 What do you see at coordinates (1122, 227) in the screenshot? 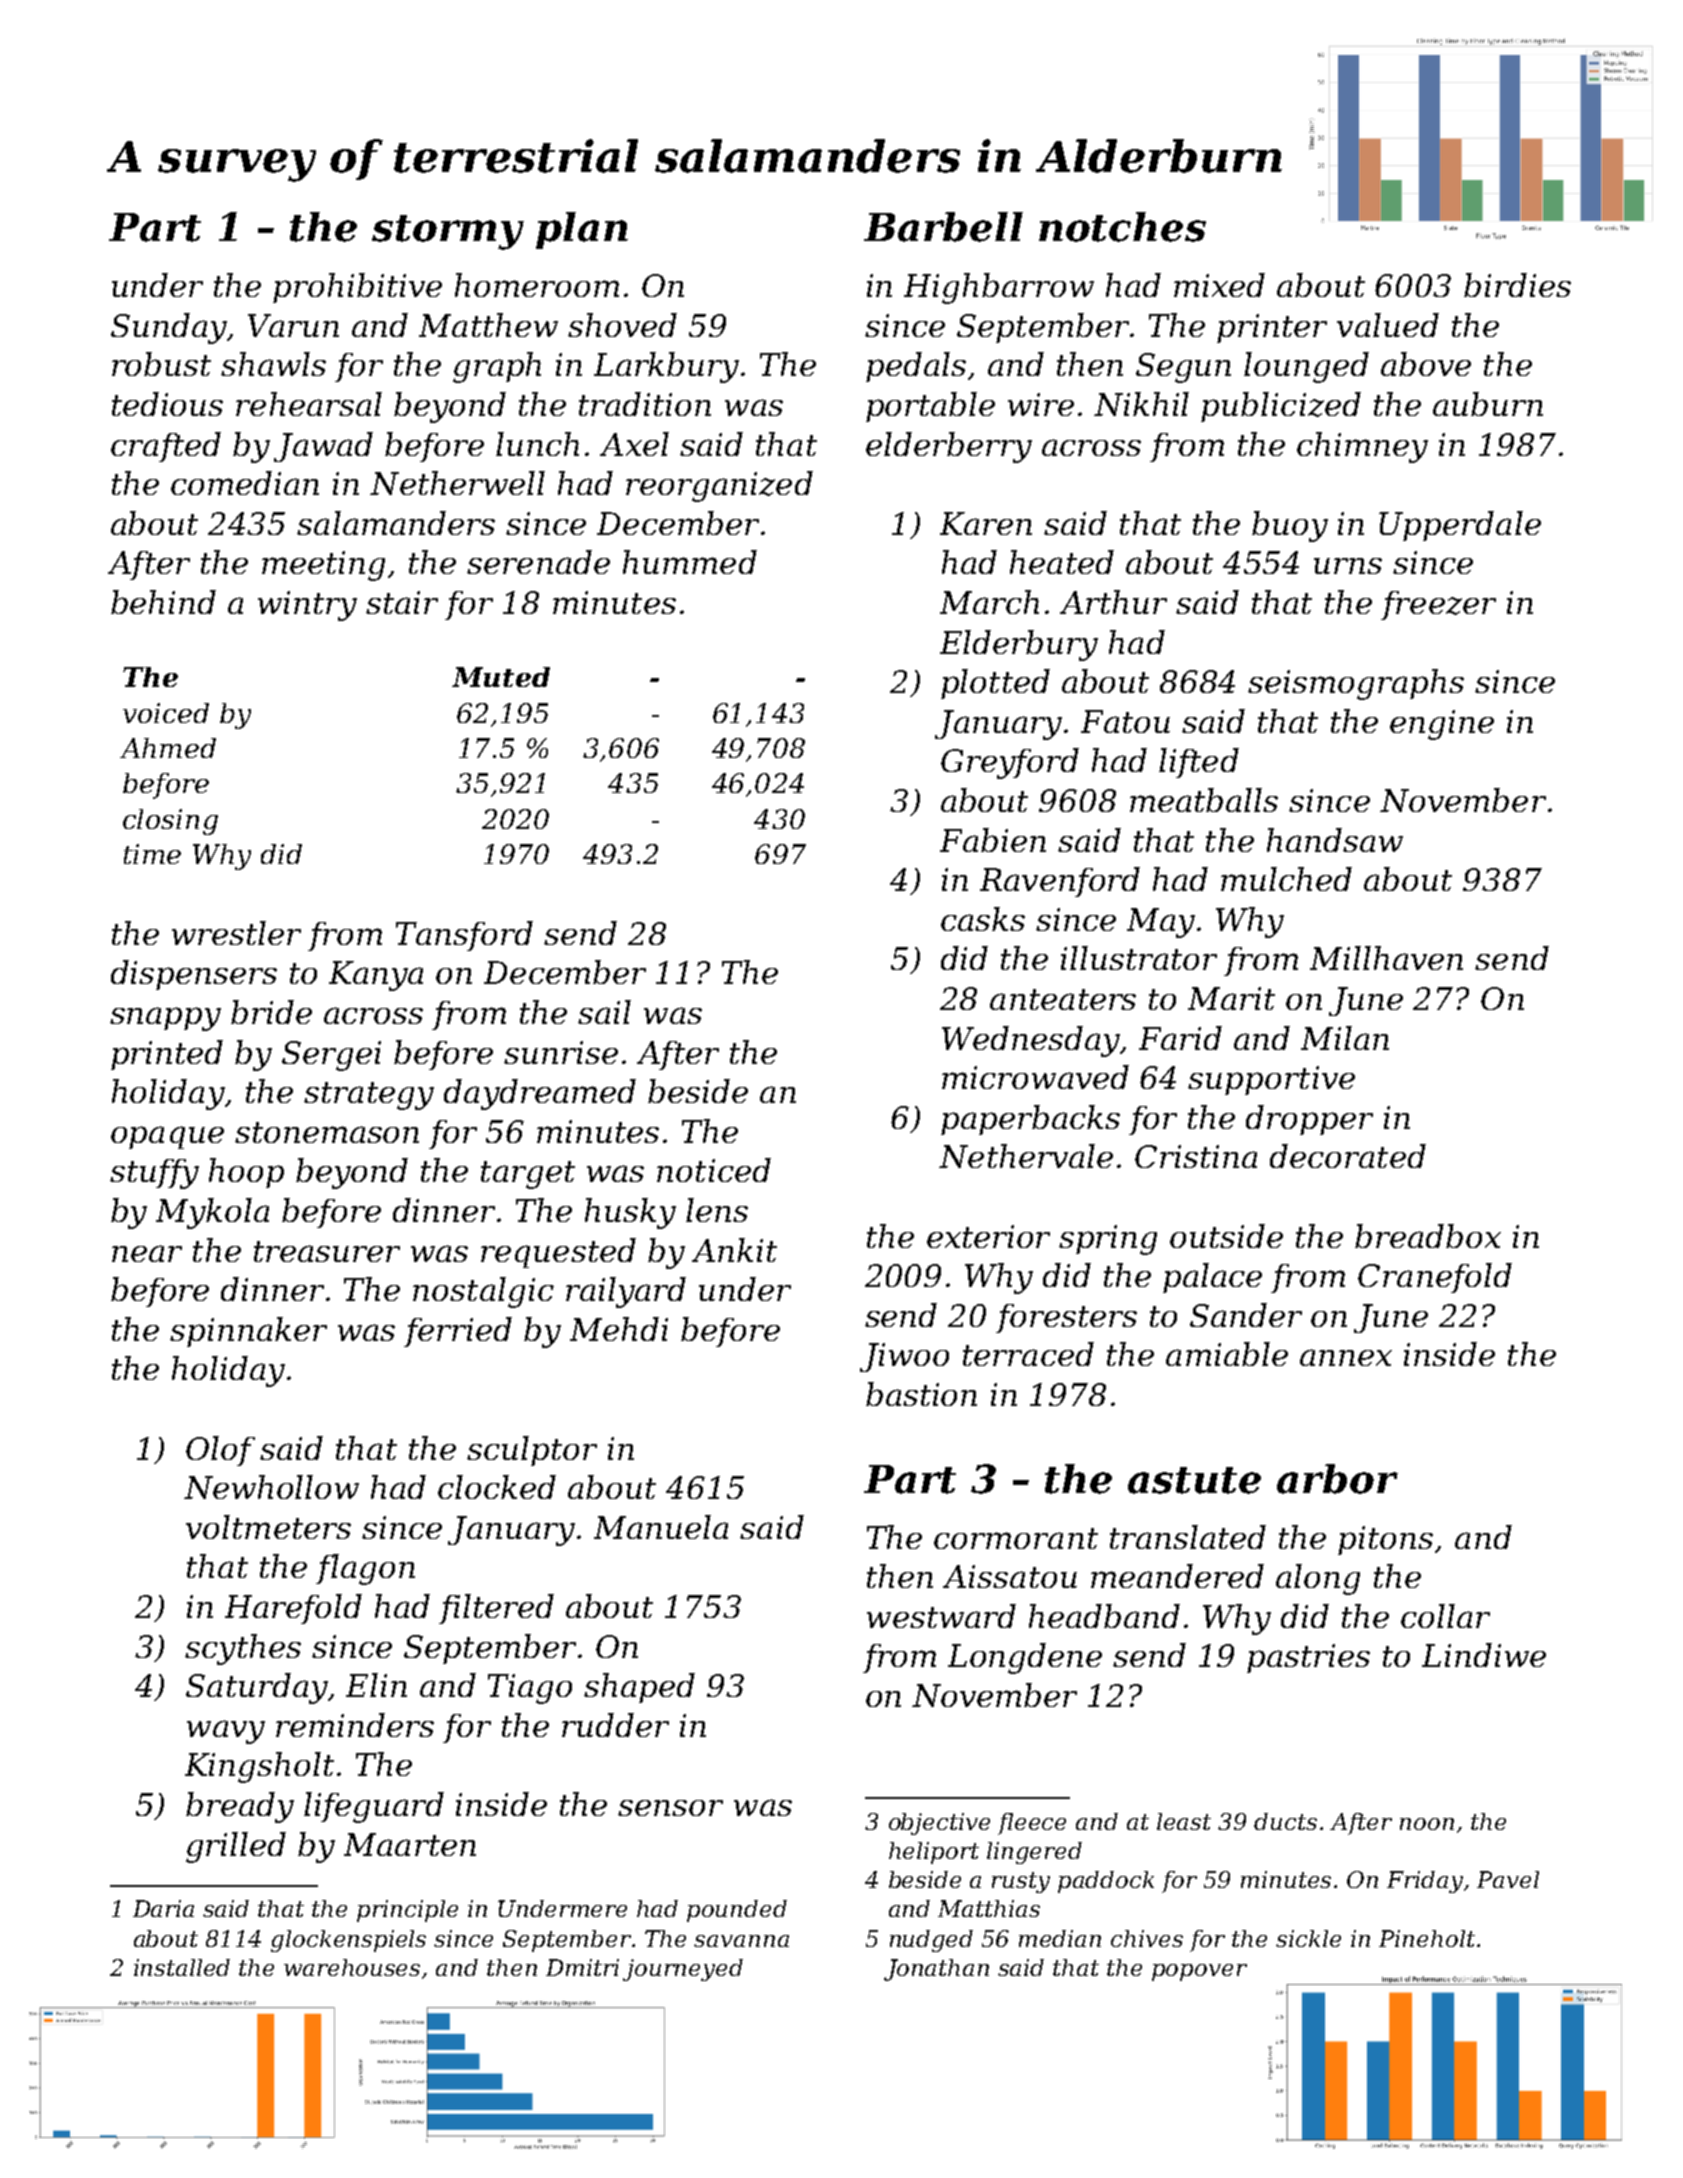
I see `notches` at bounding box center [1122, 227].
